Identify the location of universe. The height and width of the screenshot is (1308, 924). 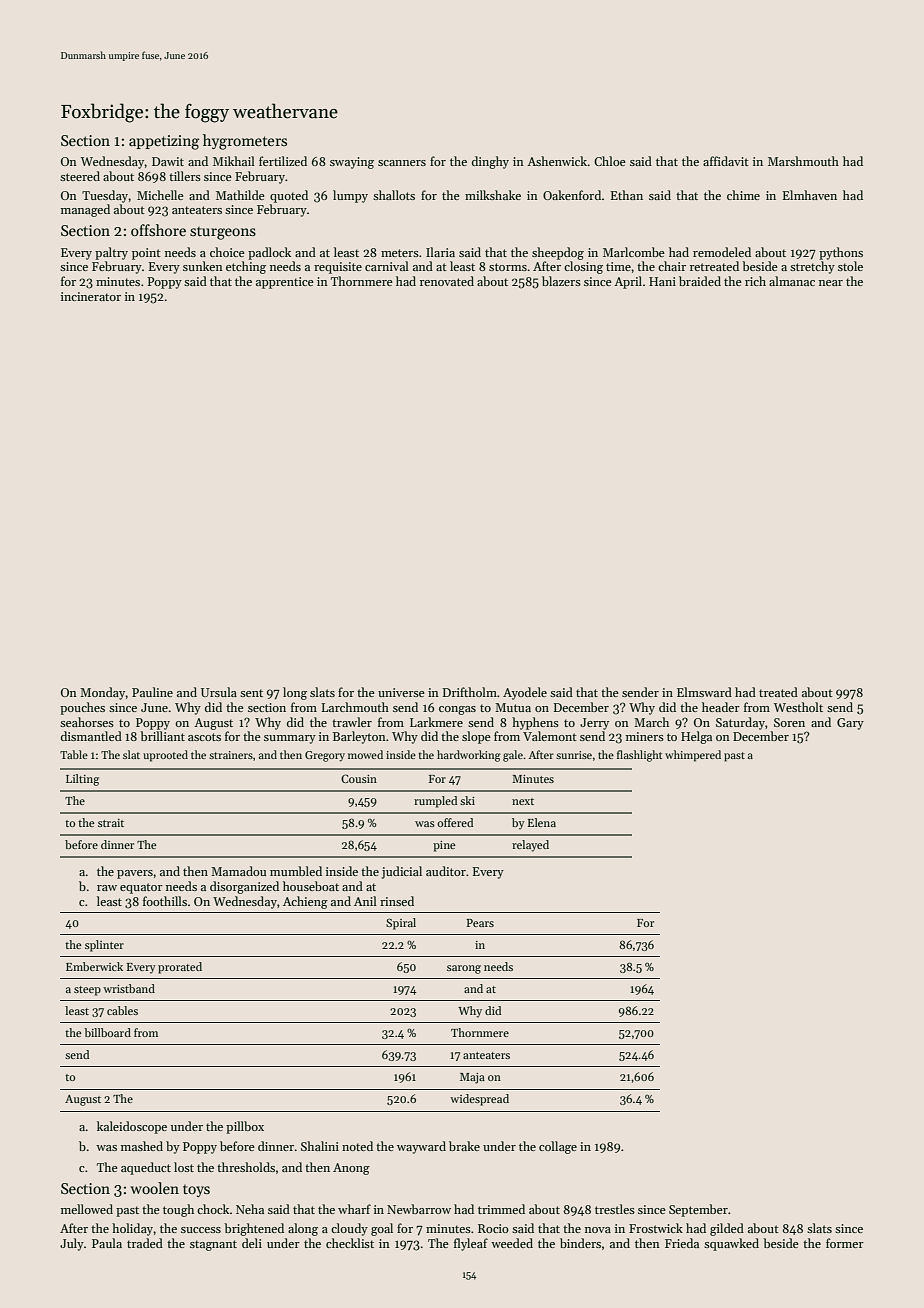
(401, 692).
